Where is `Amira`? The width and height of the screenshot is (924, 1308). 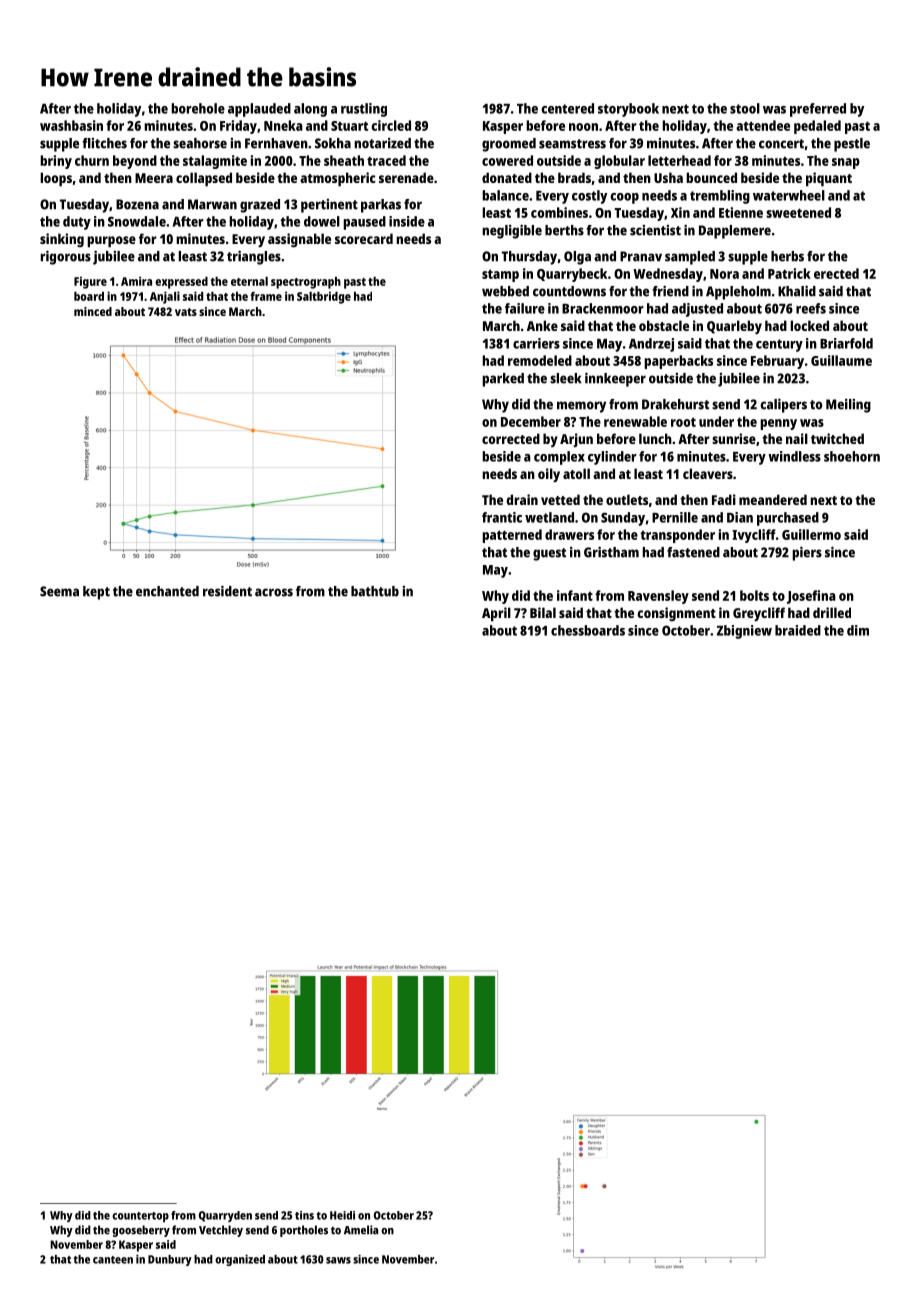 Amira is located at coordinates (136, 281).
